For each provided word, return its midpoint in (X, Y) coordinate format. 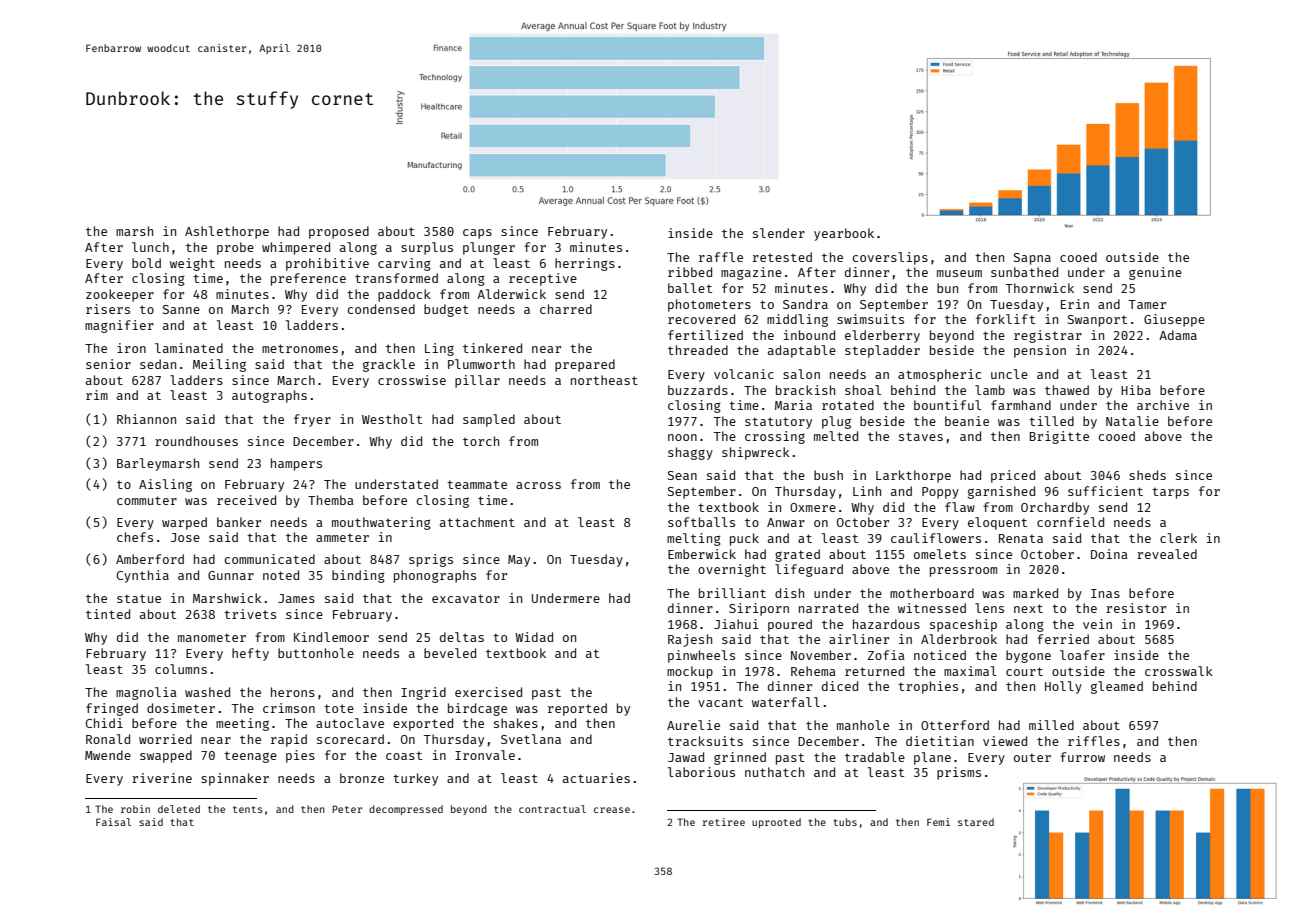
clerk (1178, 538)
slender (779, 233)
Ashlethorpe (227, 232)
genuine (1155, 273)
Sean (682, 475)
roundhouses (196, 441)
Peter (347, 809)
